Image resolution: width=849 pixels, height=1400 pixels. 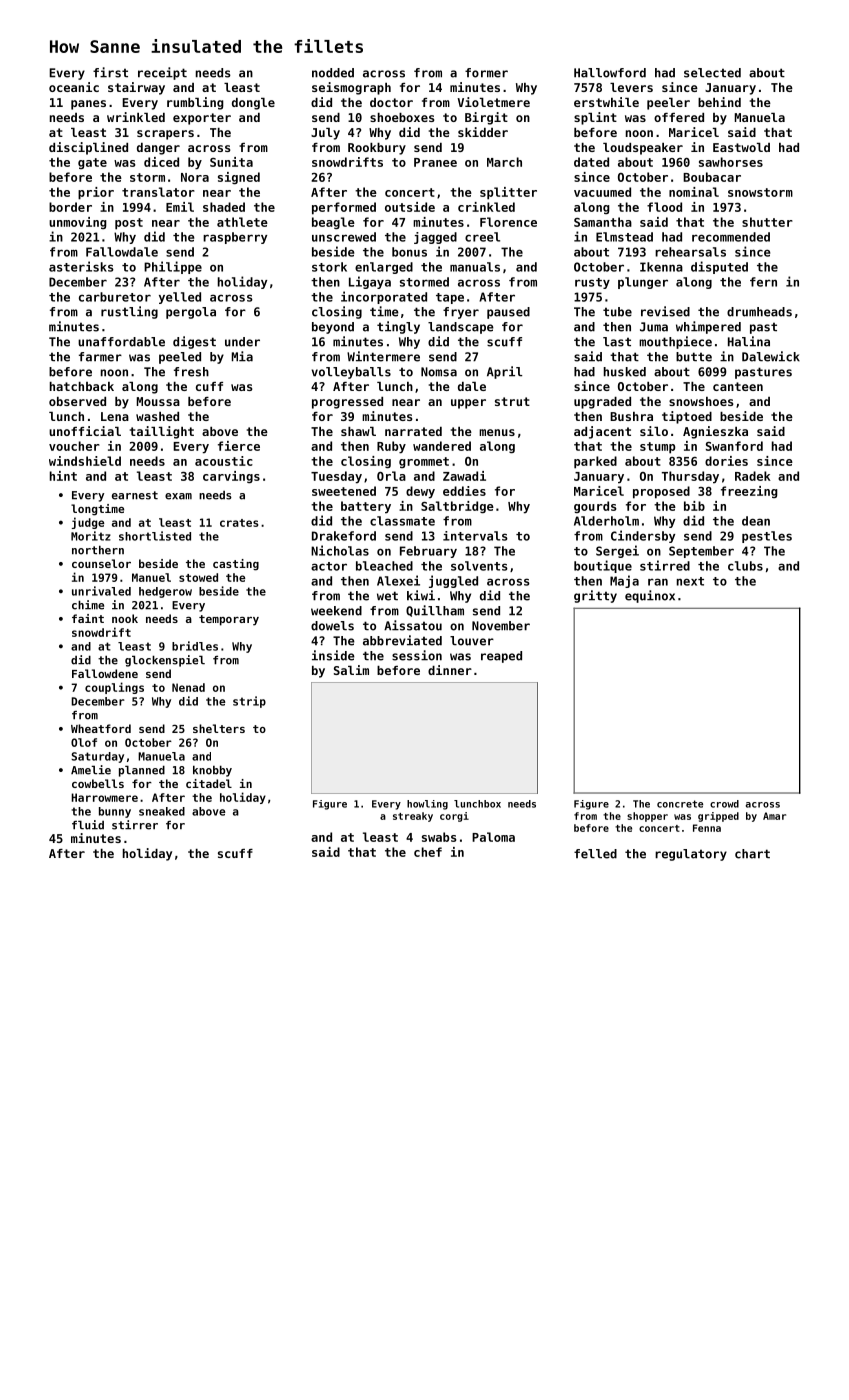 I want to click on Tuesday, so click(x=336, y=477).
